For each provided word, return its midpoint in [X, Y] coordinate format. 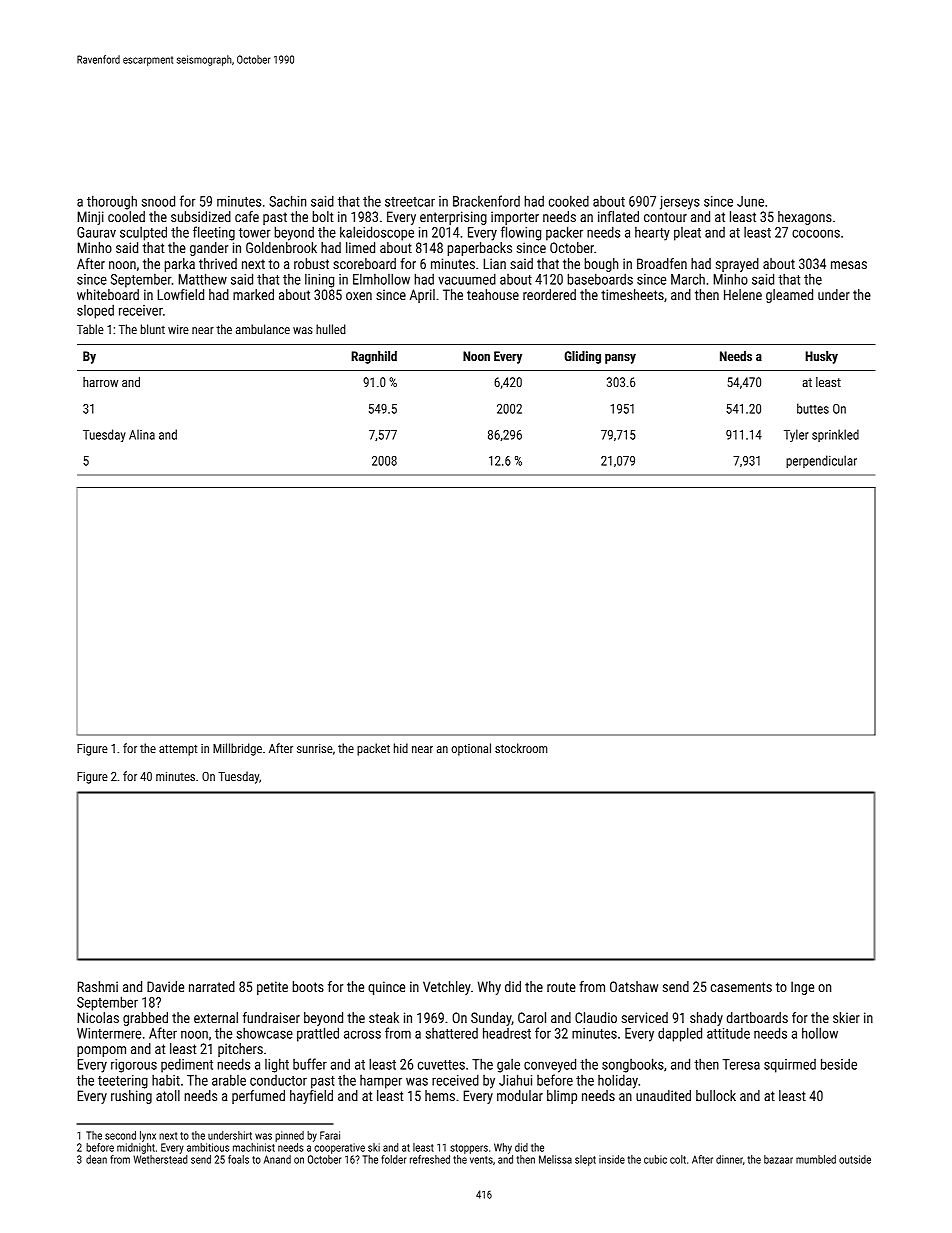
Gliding [583, 357]
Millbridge [237, 749]
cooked [569, 201]
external [216, 1017]
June [750, 201]
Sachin [287, 201]
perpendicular [821, 461]
